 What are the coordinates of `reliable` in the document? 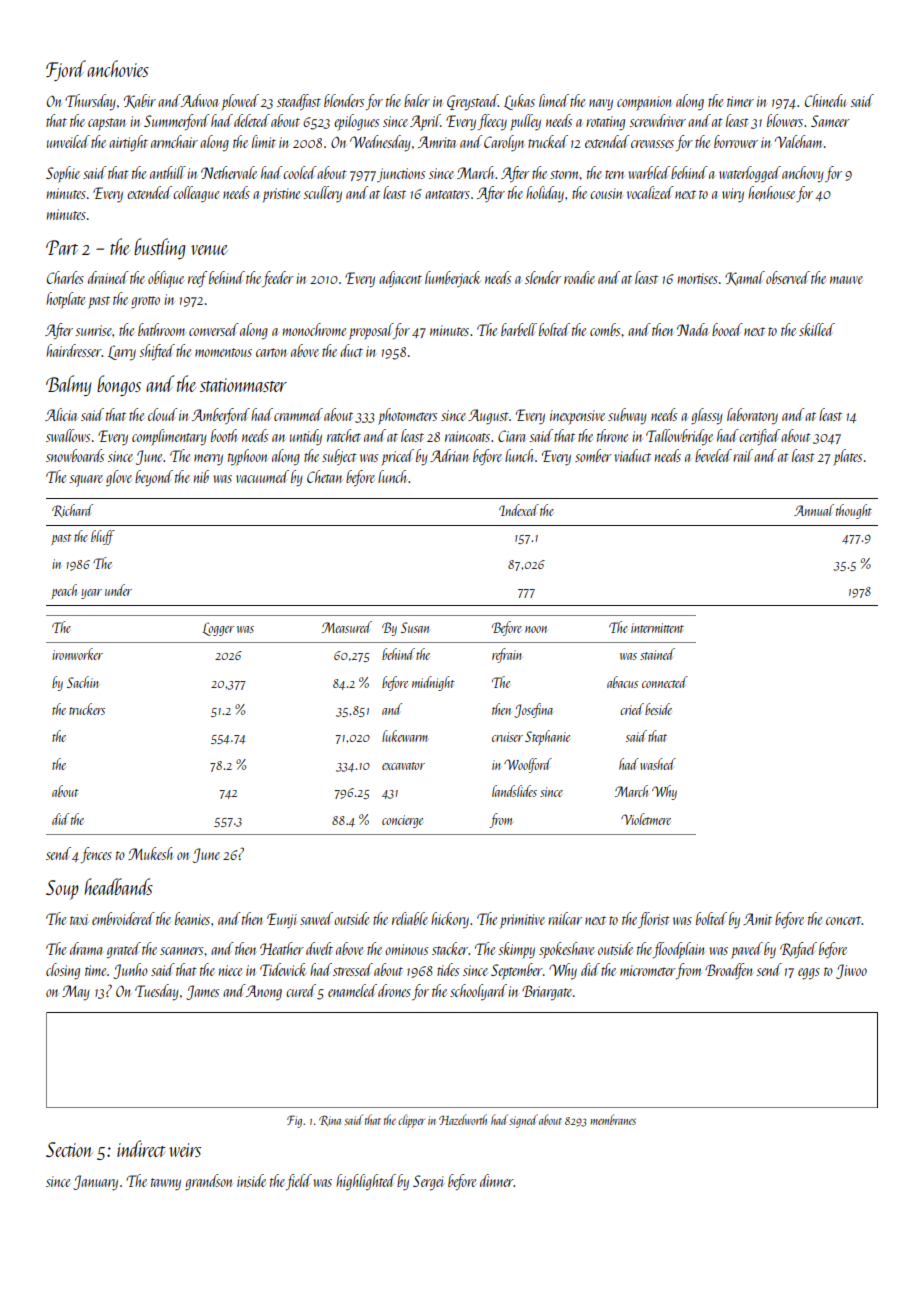 It's located at (410, 918).
